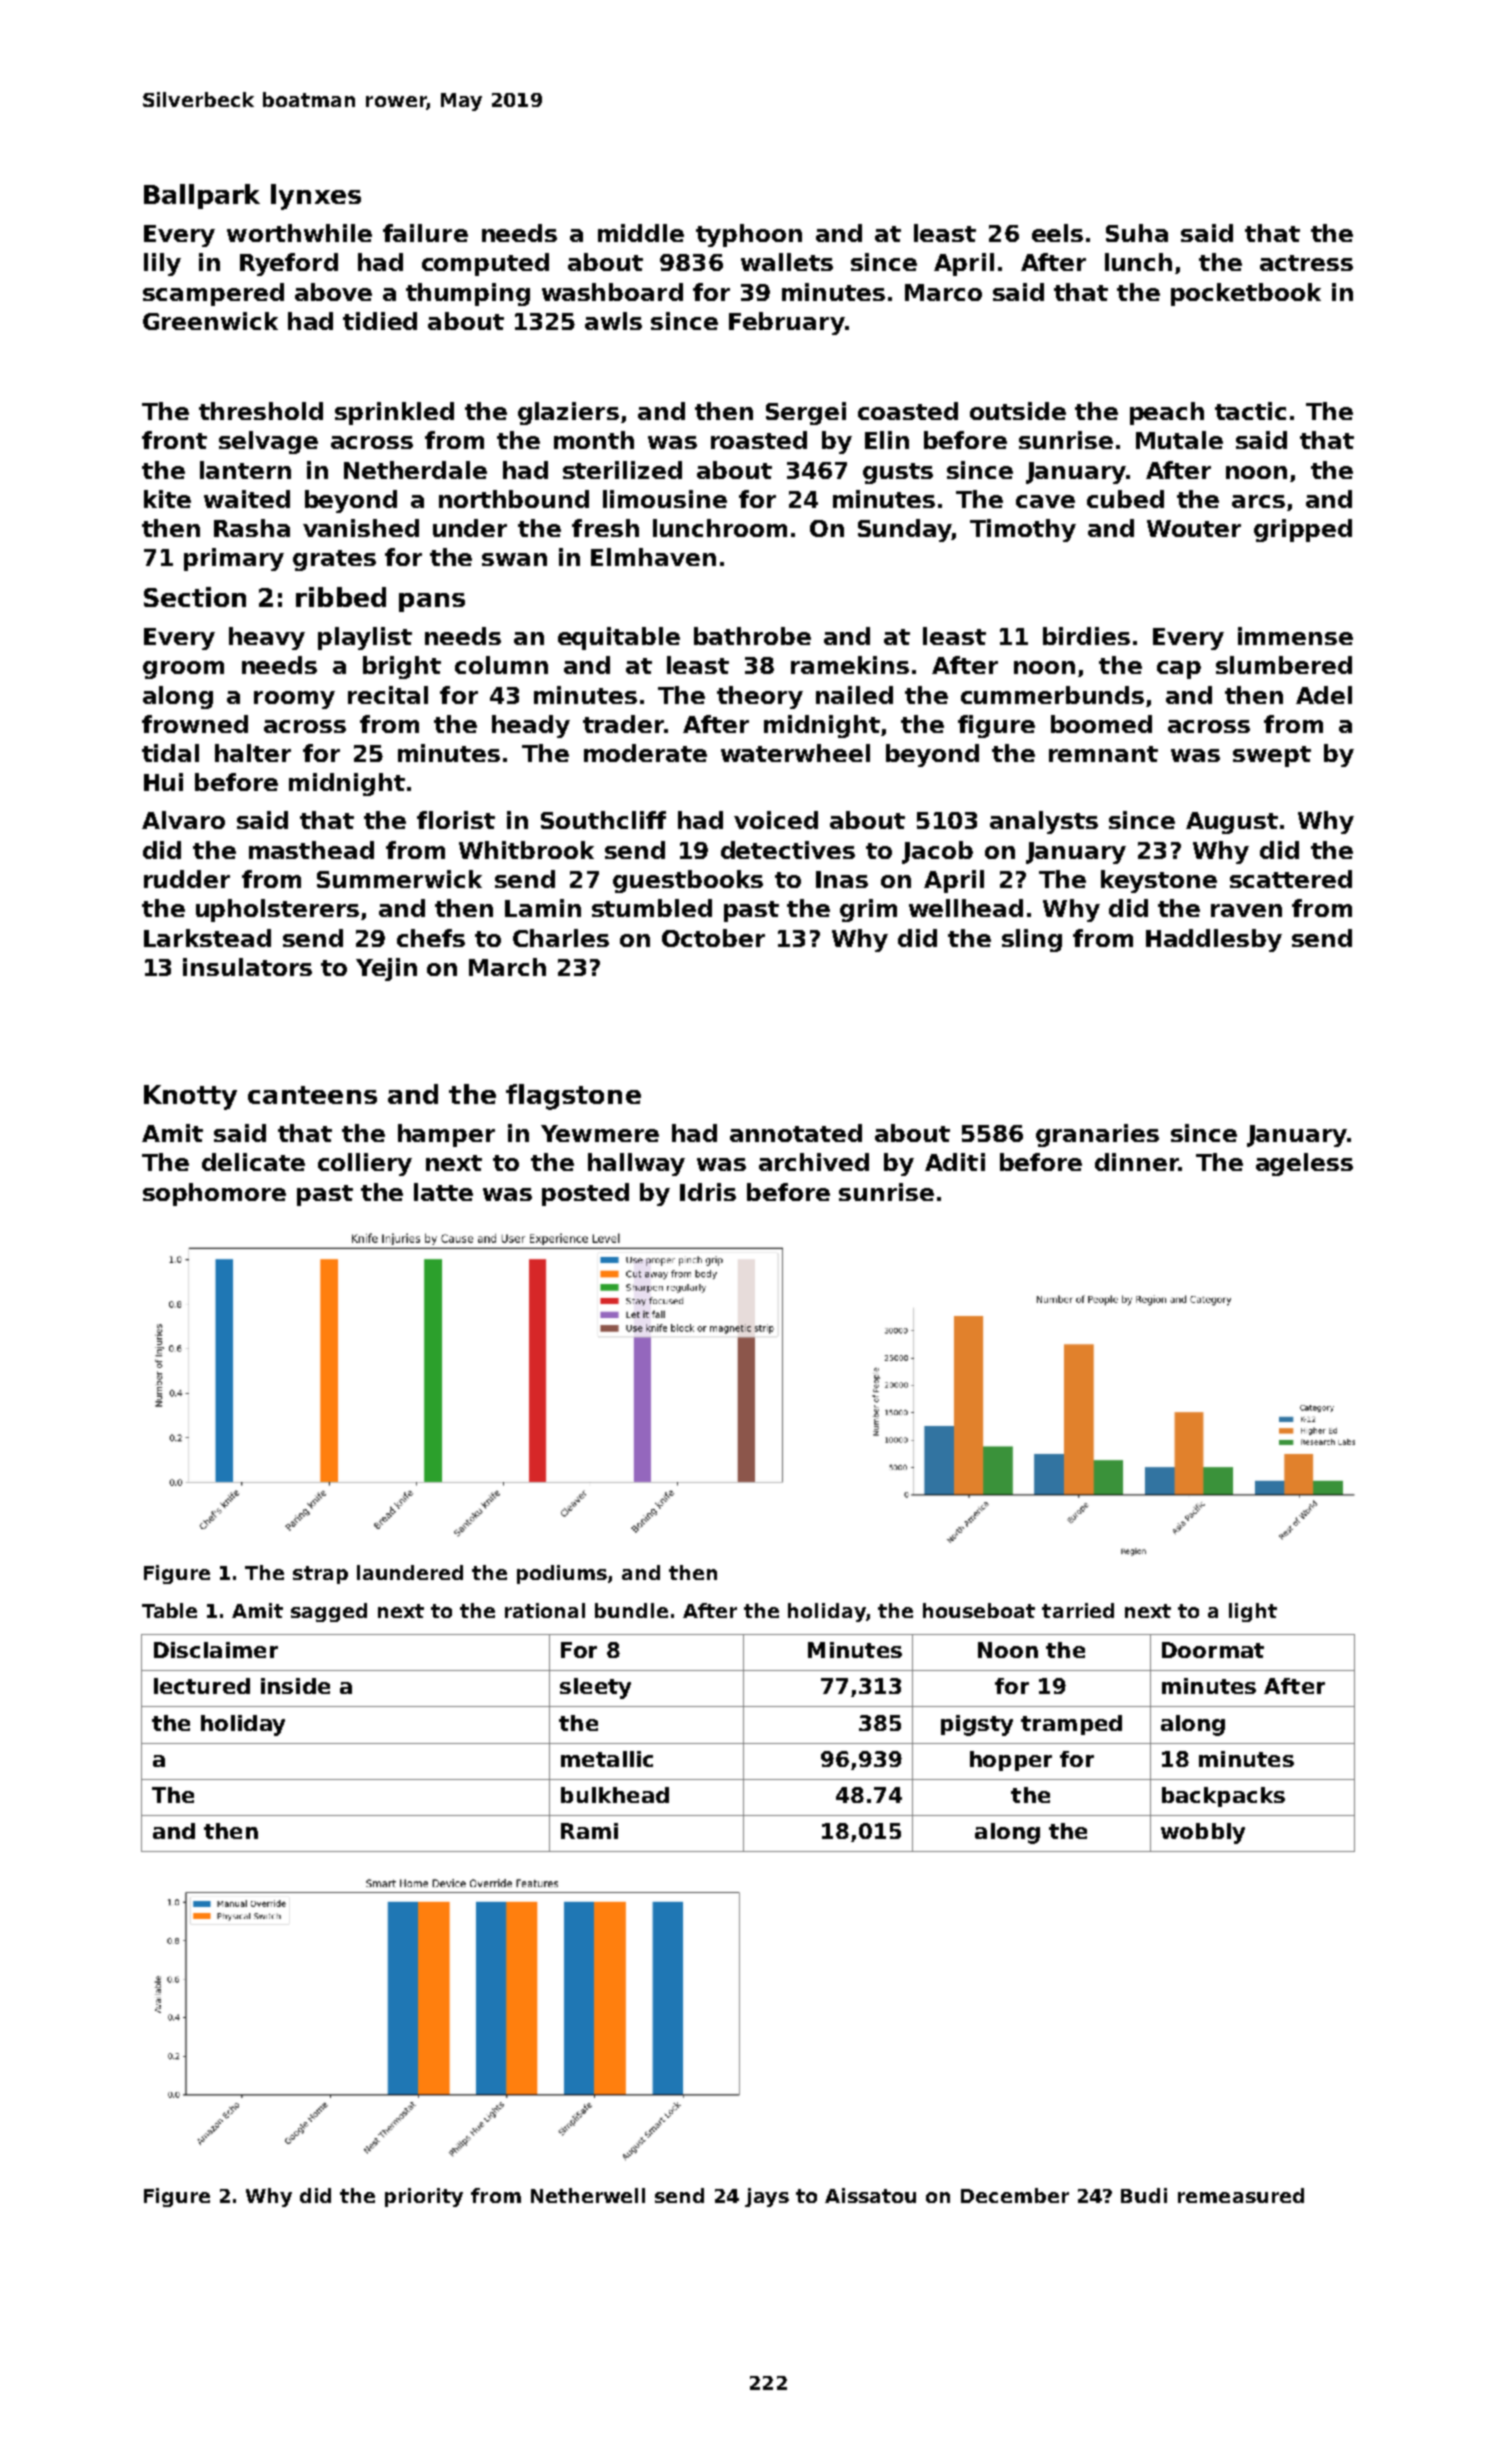 This screenshot has height=2464, width=1496. What do you see at coordinates (787, 262) in the screenshot?
I see `wallets` at bounding box center [787, 262].
